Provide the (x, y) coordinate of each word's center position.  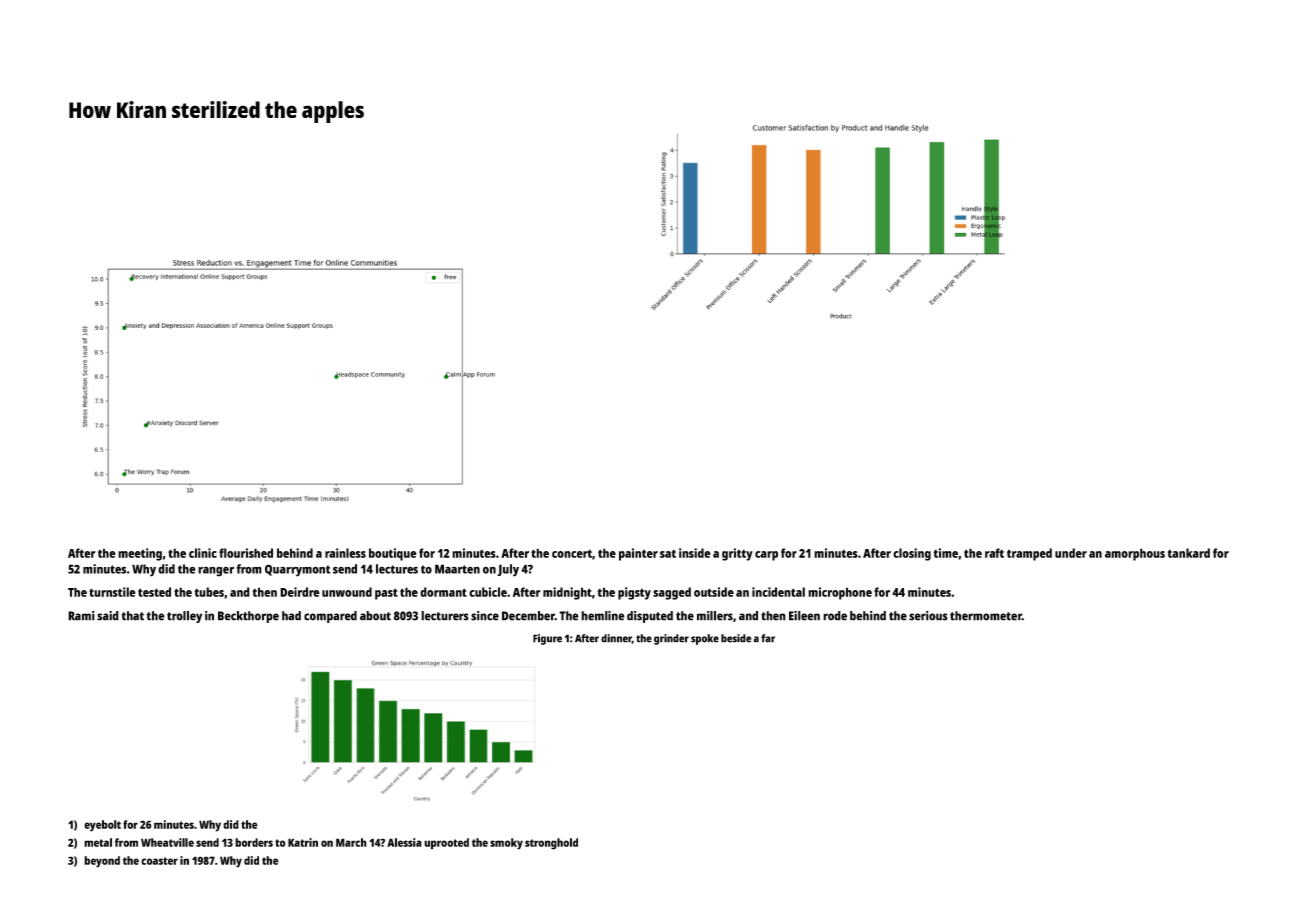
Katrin (303, 842)
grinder (671, 639)
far (768, 638)
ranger (216, 571)
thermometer (986, 616)
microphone (840, 593)
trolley (184, 617)
